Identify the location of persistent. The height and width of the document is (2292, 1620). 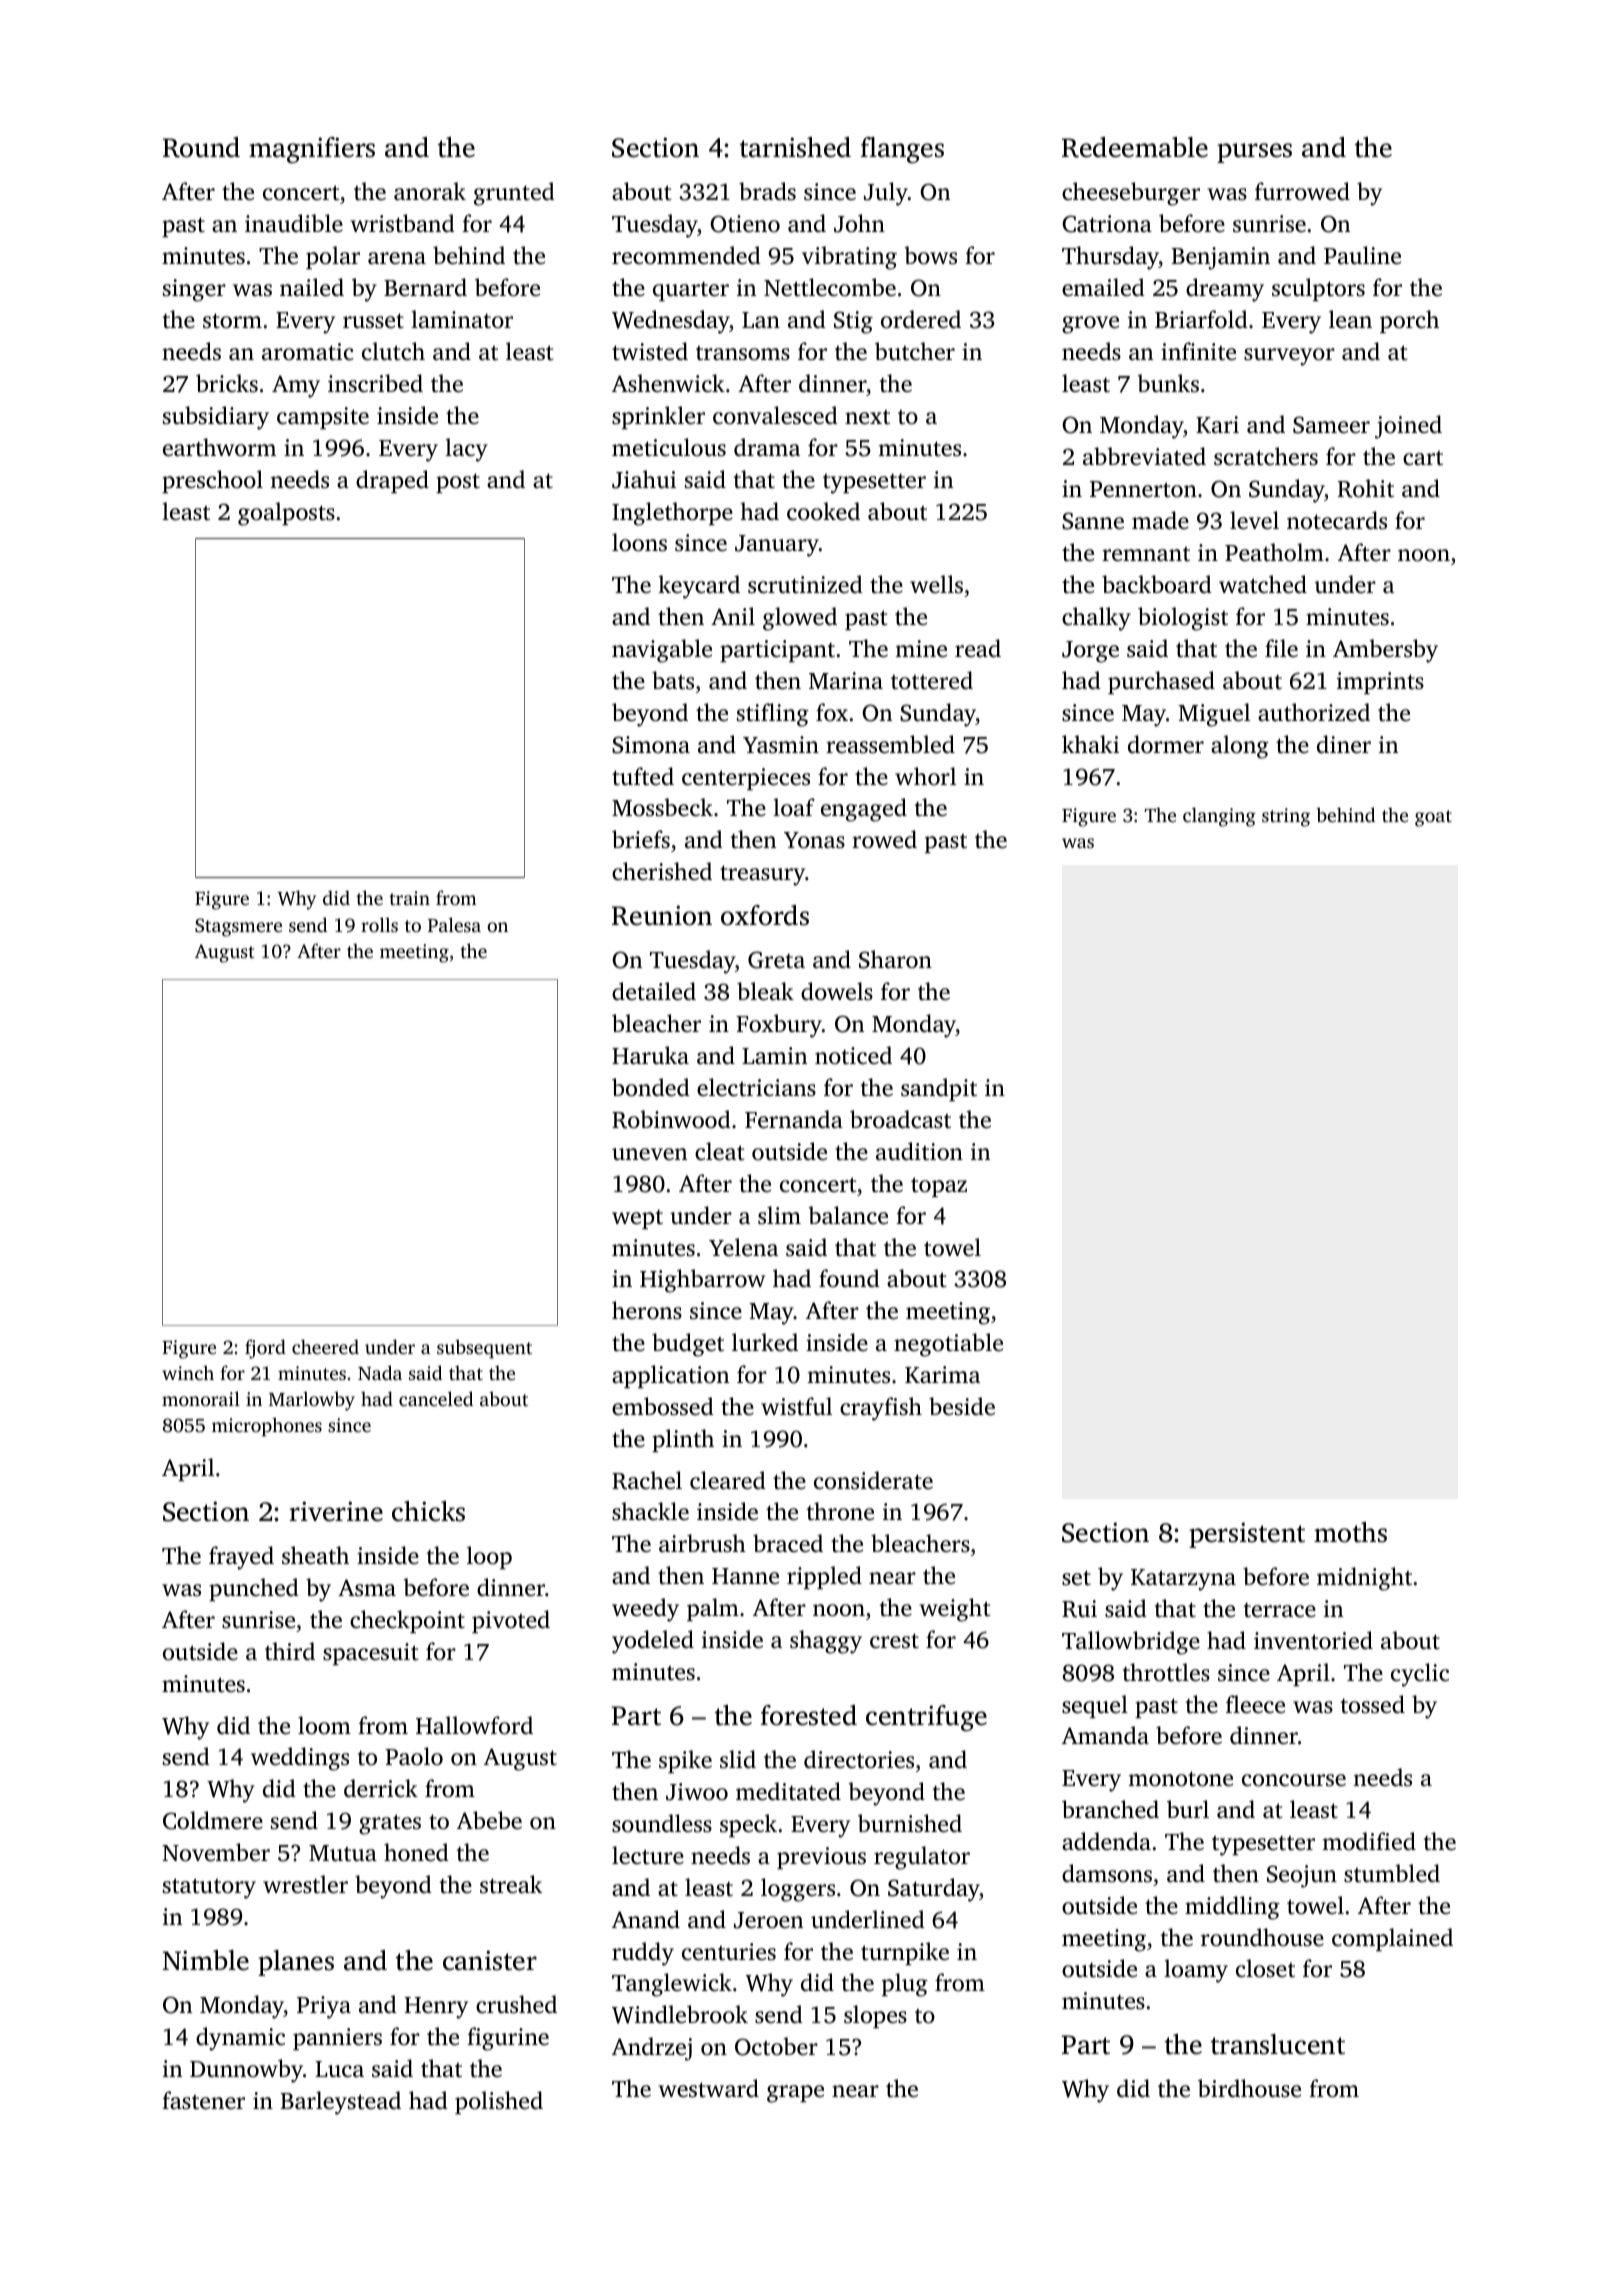
(1247, 1535).
